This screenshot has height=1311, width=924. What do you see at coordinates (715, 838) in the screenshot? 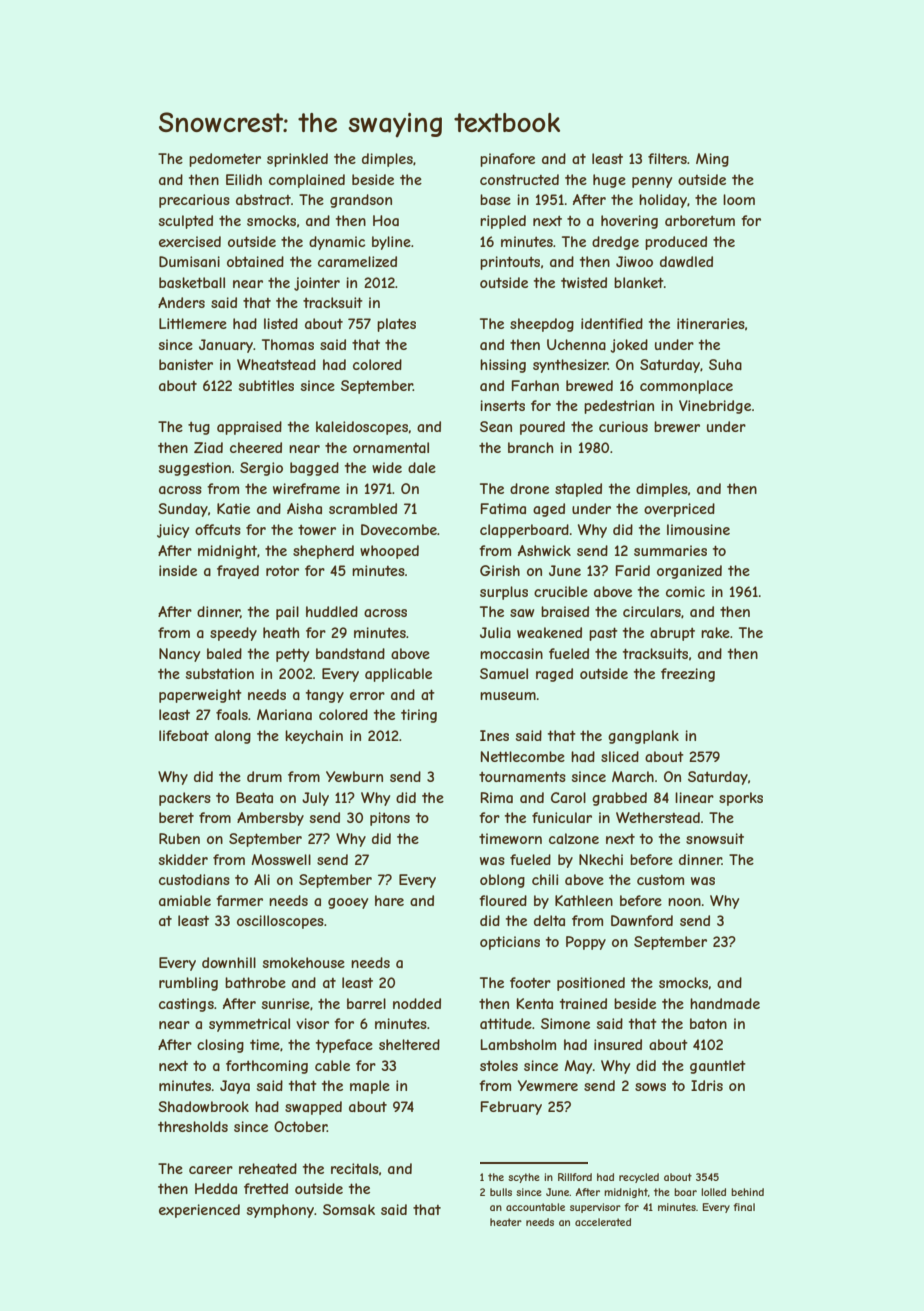
I see `snowsuit` at bounding box center [715, 838].
